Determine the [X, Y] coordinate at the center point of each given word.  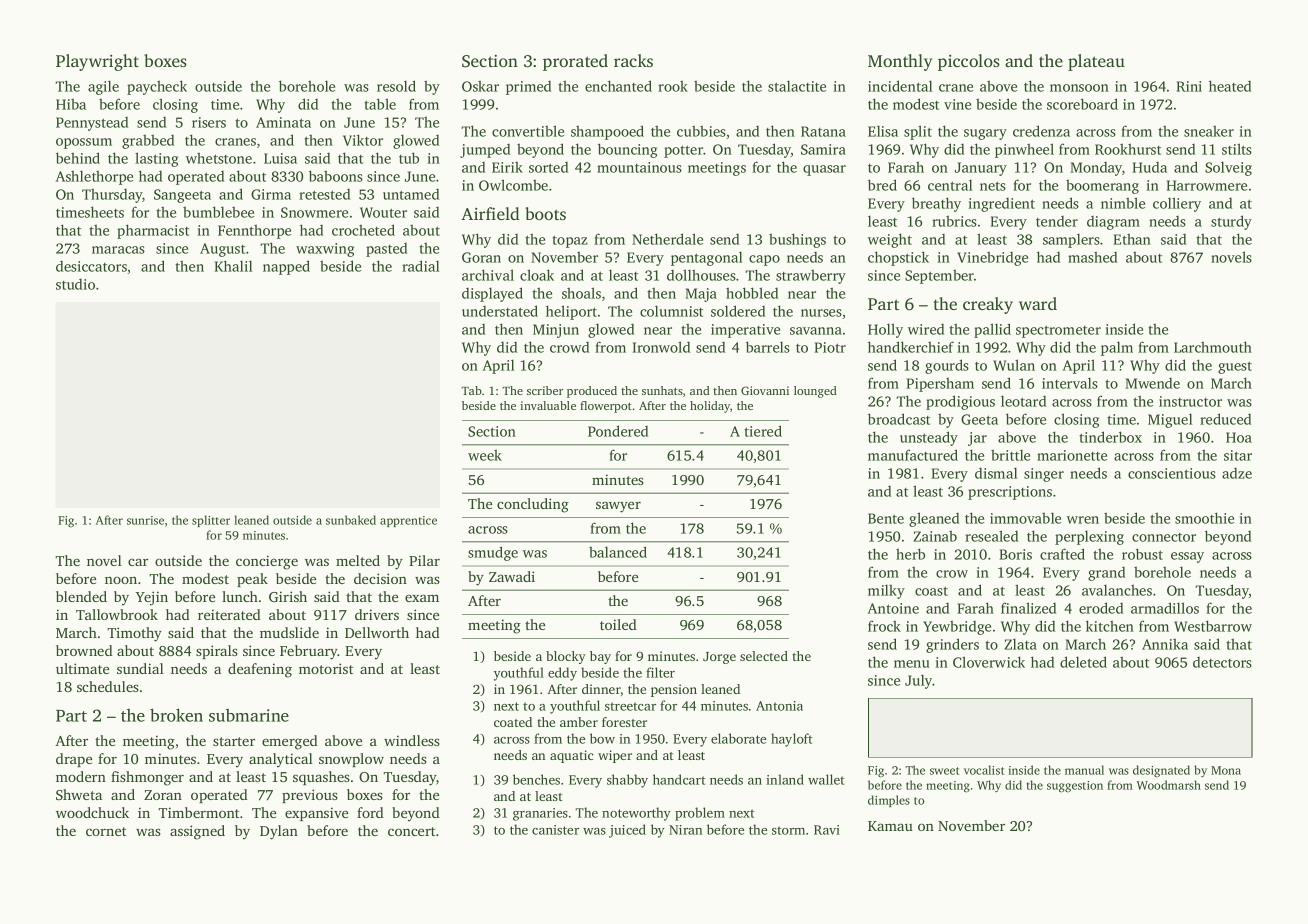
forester [624, 722]
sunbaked [351, 520]
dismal [996, 473]
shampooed [607, 132]
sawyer [618, 507]
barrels [768, 347]
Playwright [97, 62]
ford [370, 812]
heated [1230, 86]
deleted [1083, 662]
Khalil [233, 266]
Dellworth [377, 632]
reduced [1225, 419]
